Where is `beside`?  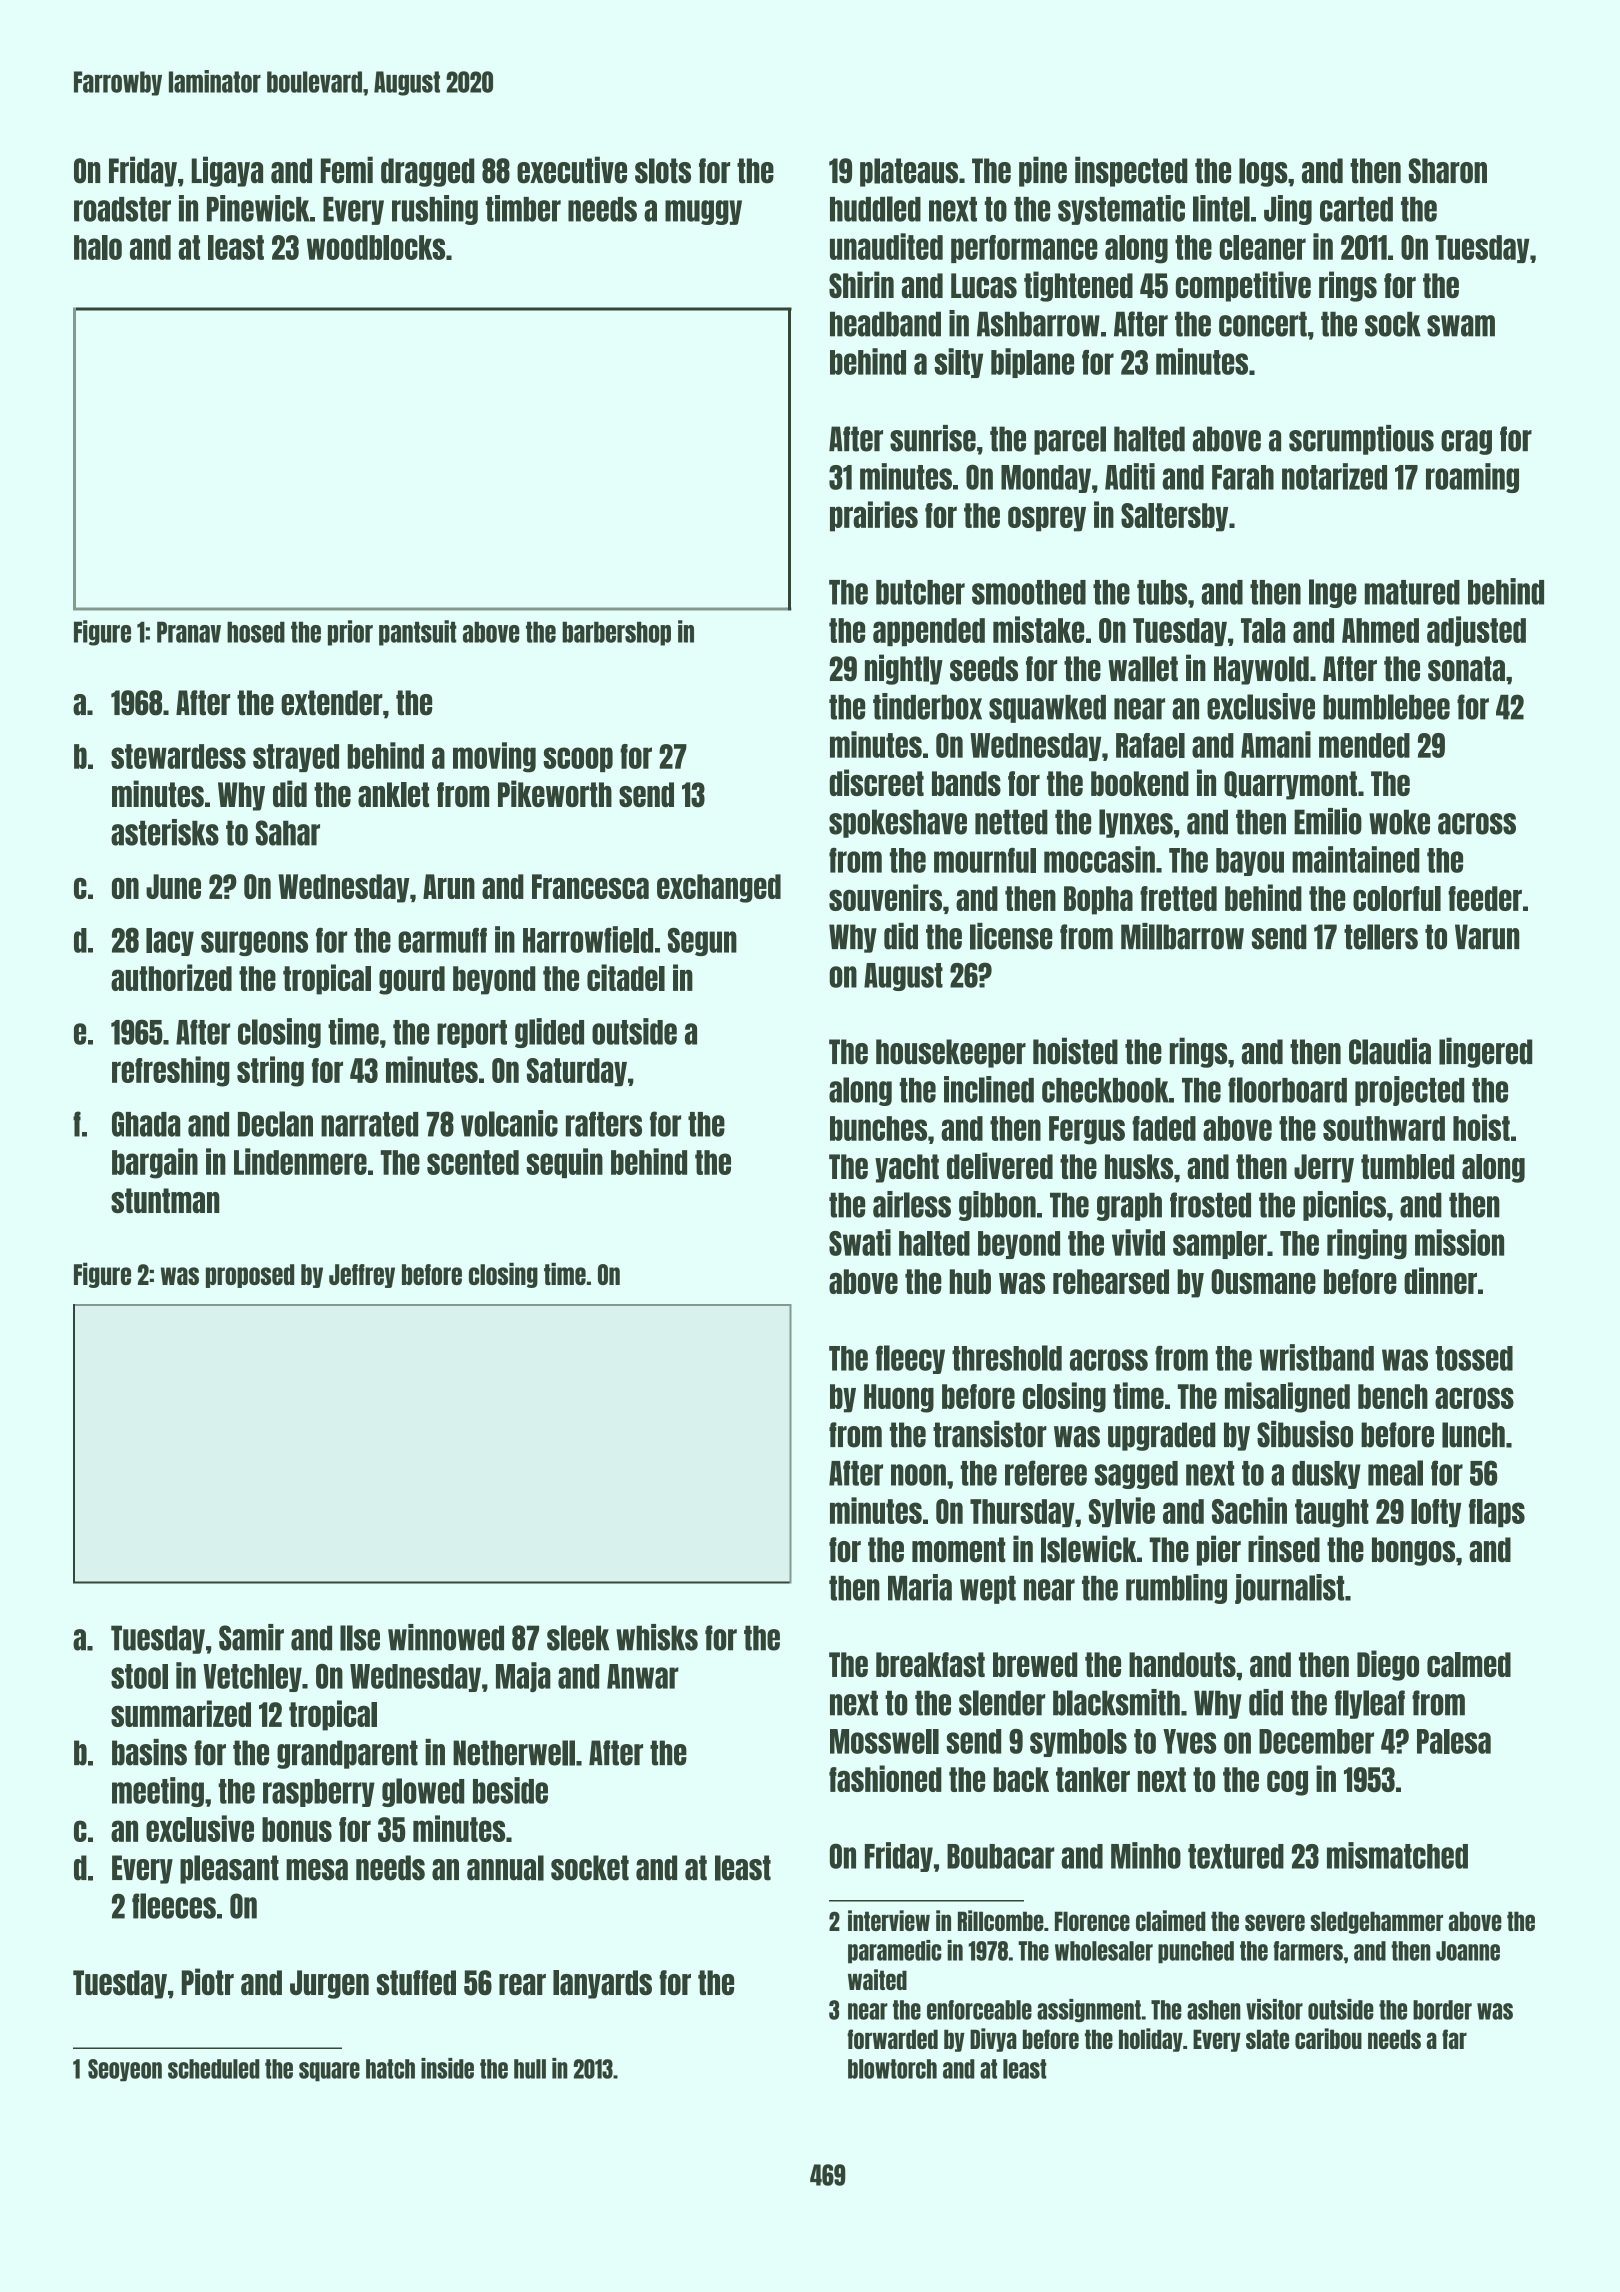
beside is located at coordinates (510, 1790).
